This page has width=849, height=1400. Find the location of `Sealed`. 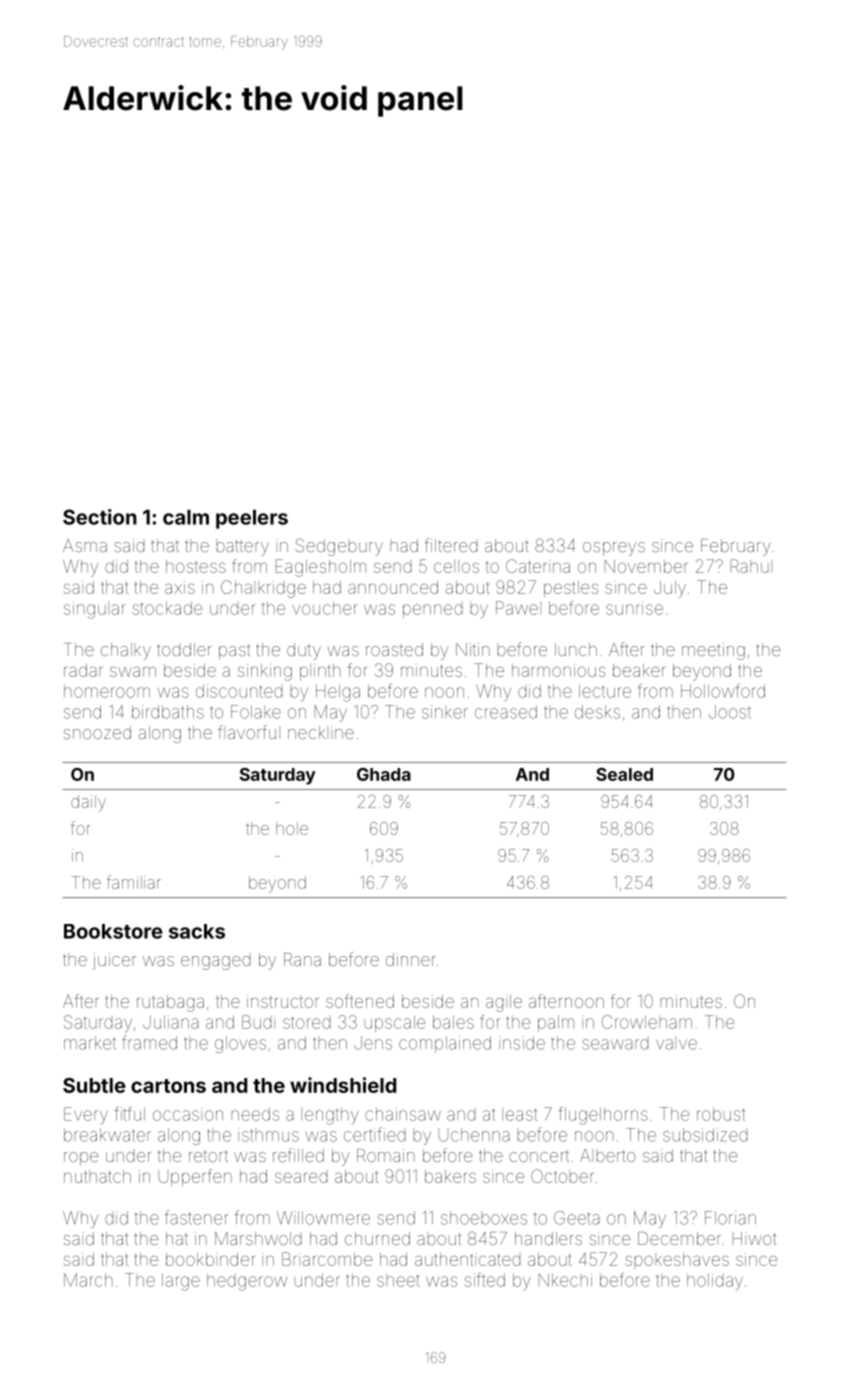

Sealed is located at coordinates (624, 774).
